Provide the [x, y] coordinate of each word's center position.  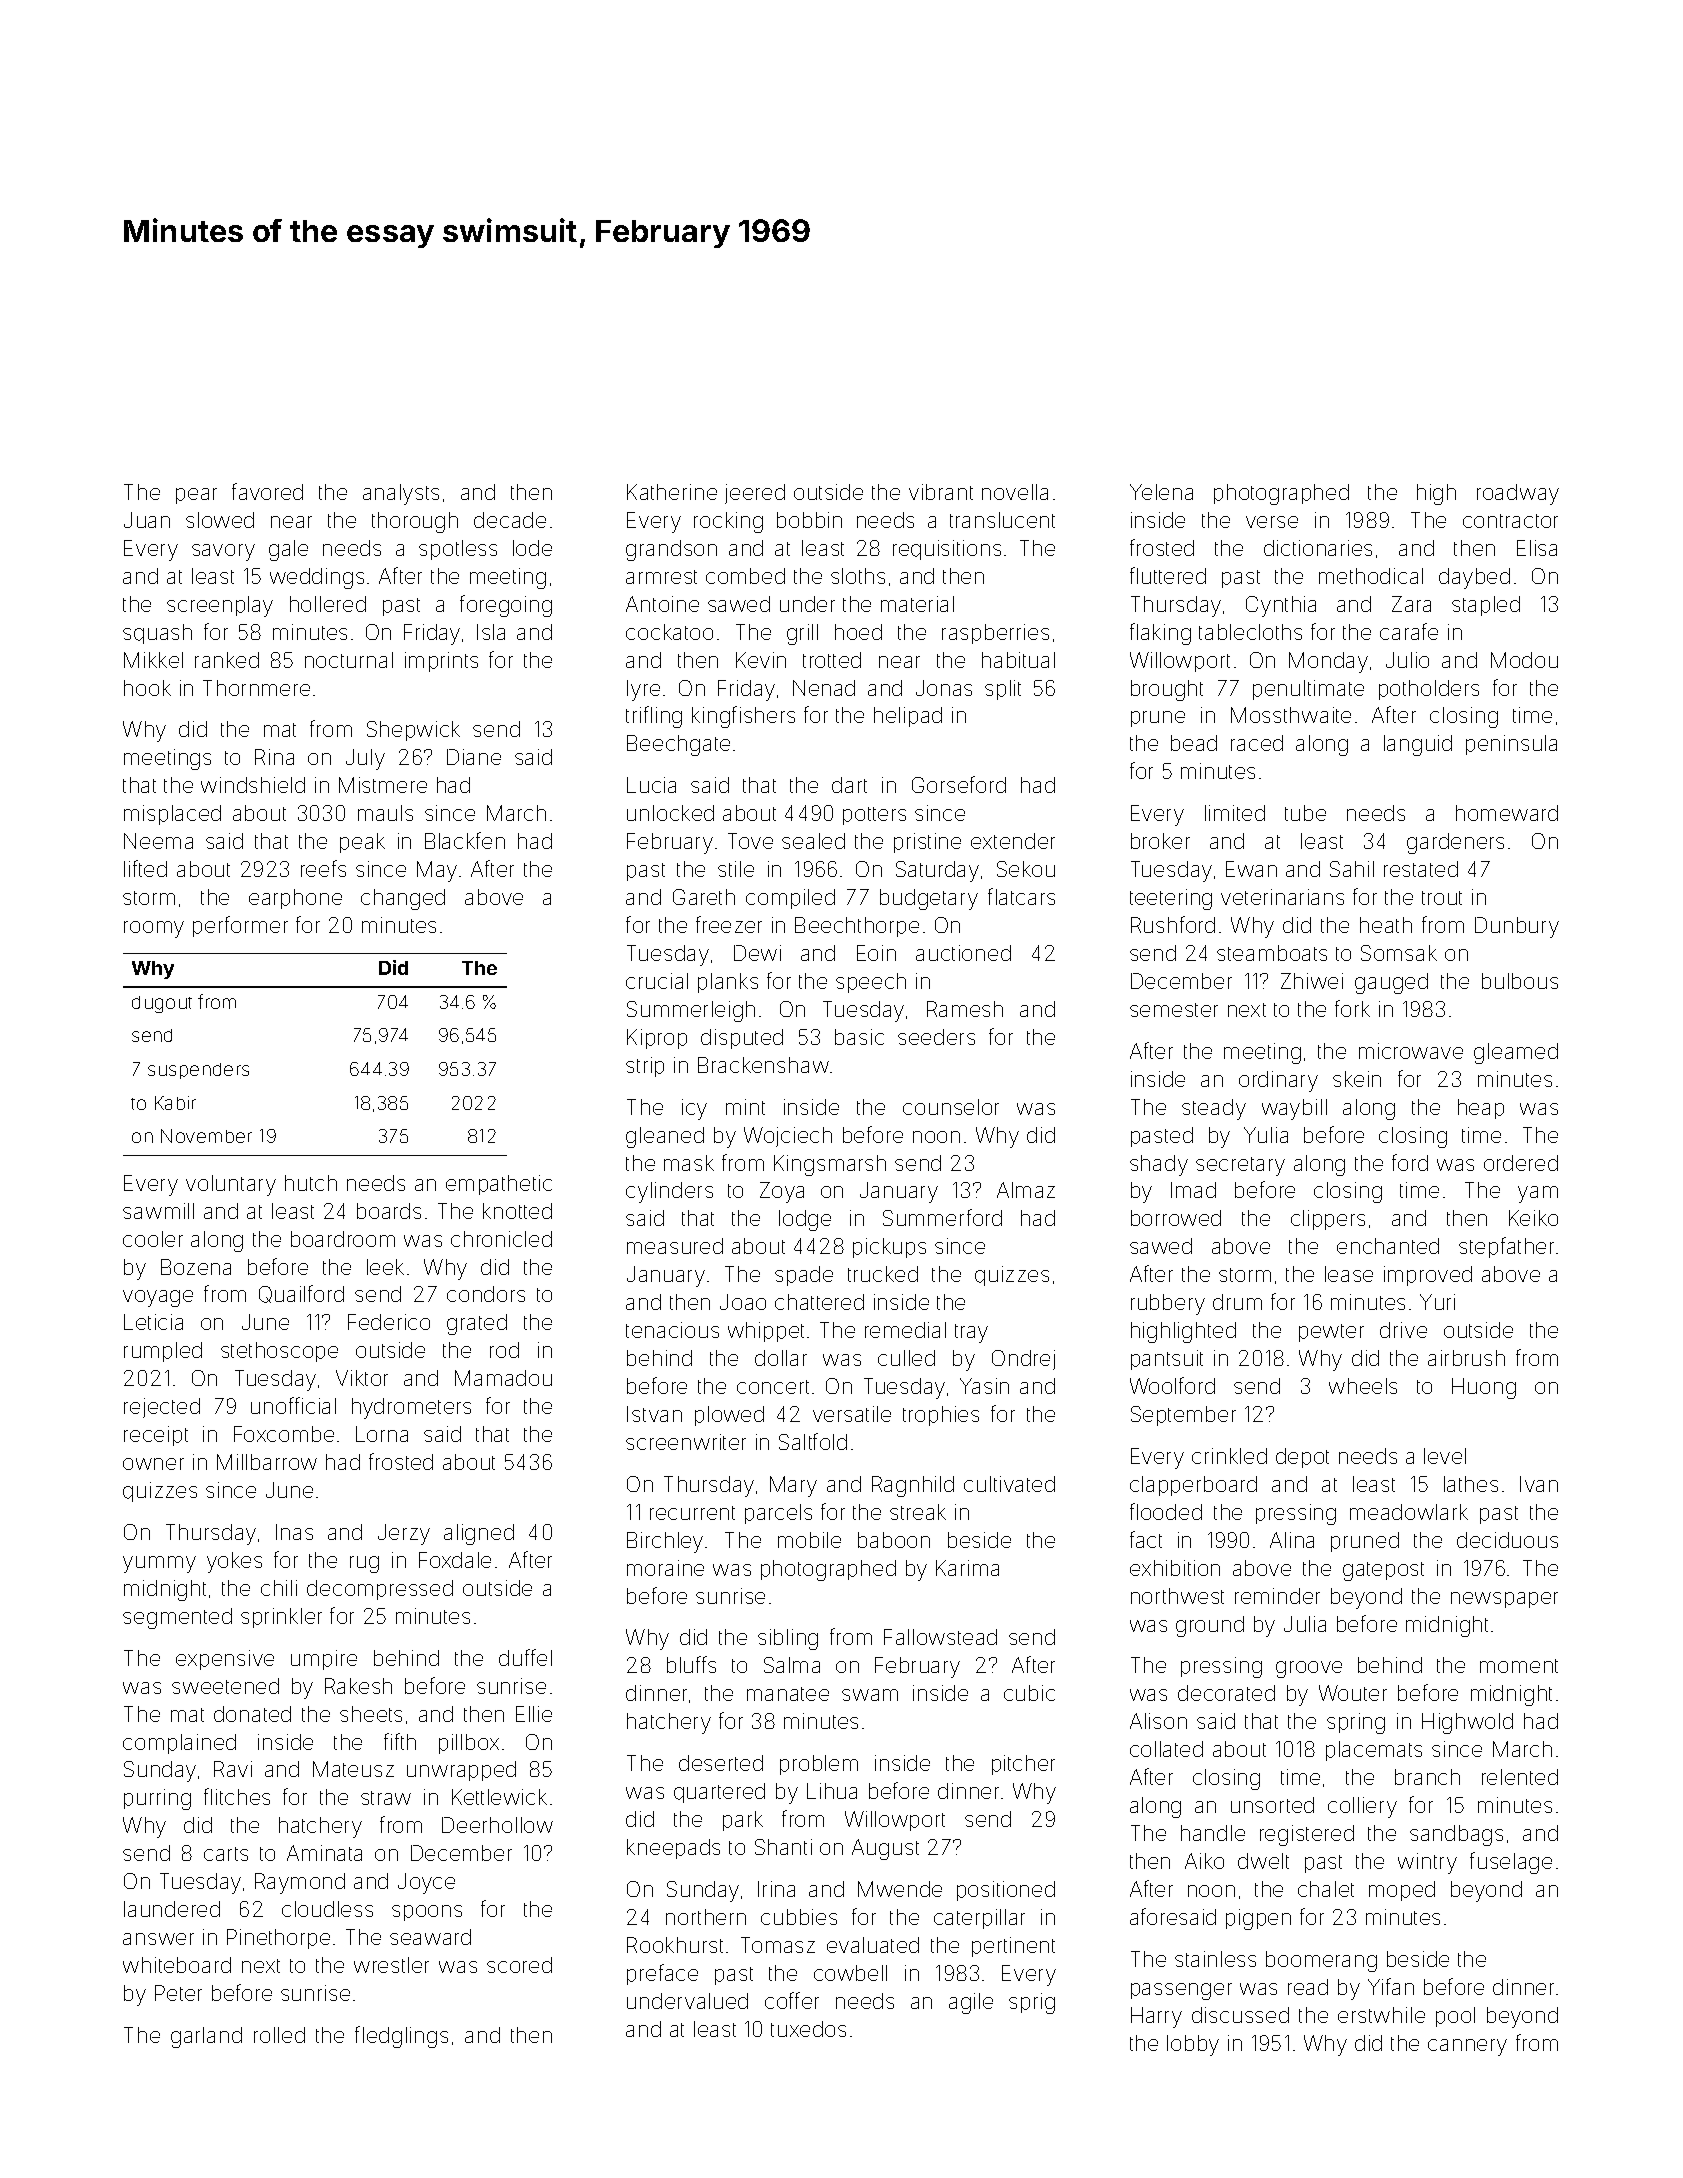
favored [267, 491]
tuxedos [808, 2029]
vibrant [941, 492]
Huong [1484, 1388]
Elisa [1537, 548]
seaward [430, 1937]
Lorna [382, 1434]
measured [675, 1246]
